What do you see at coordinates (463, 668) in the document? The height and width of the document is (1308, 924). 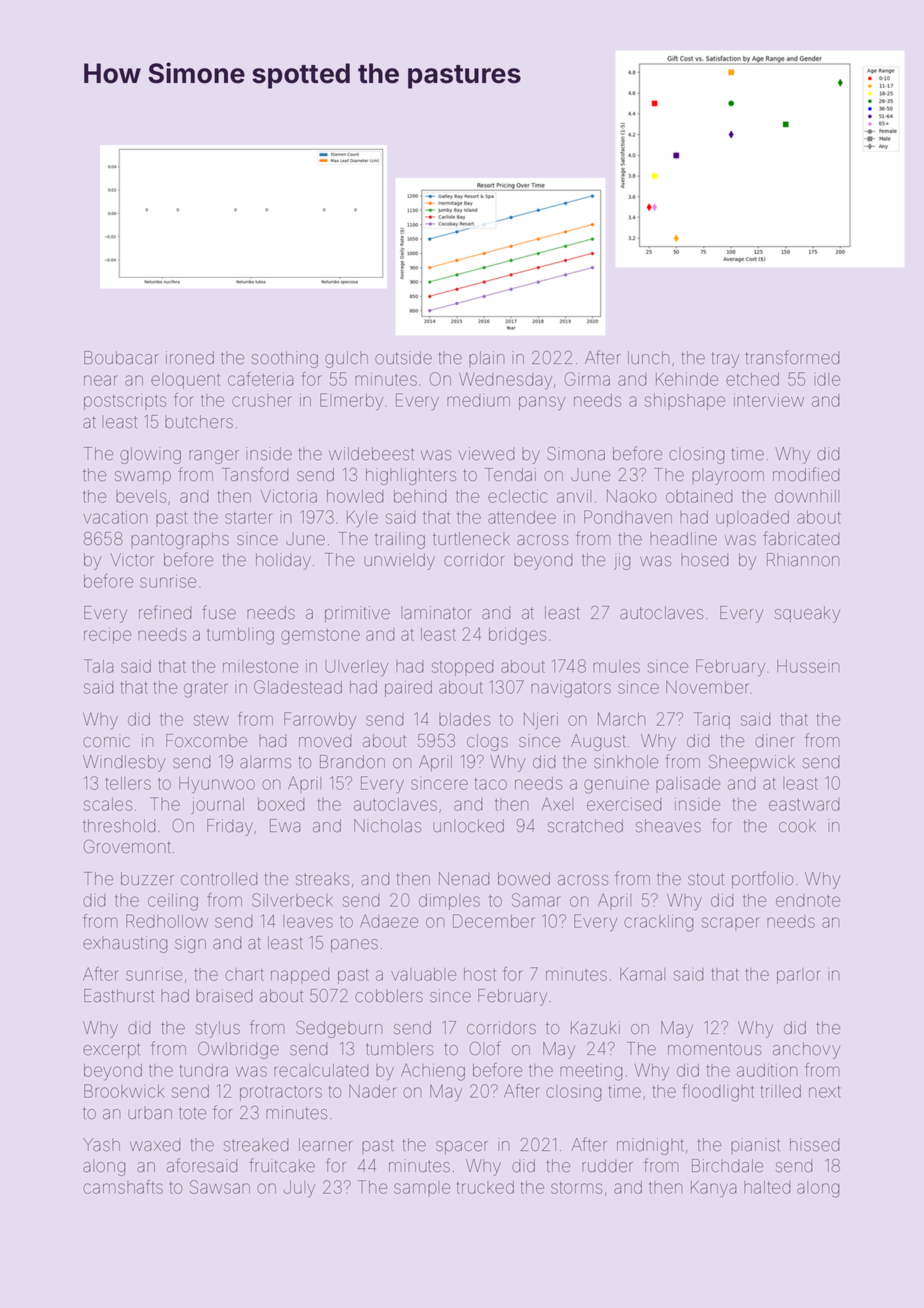 I see `stopped` at bounding box center [463, 668].
